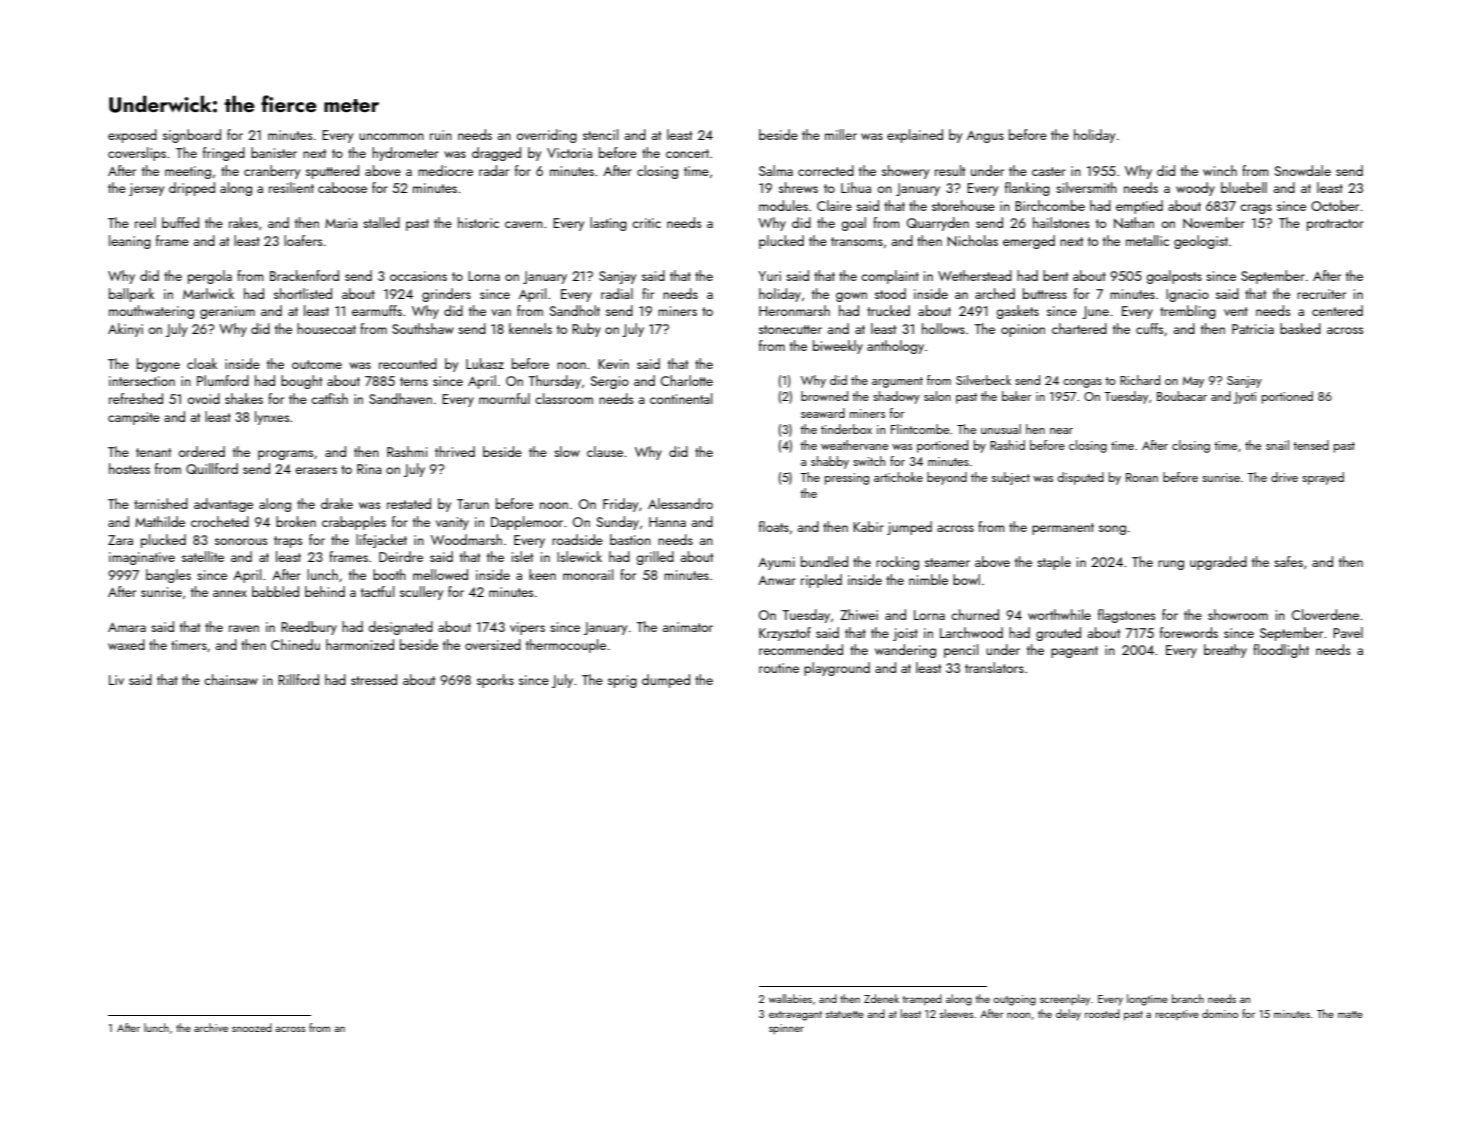  I want to click on sprig, so click(622, 681).
